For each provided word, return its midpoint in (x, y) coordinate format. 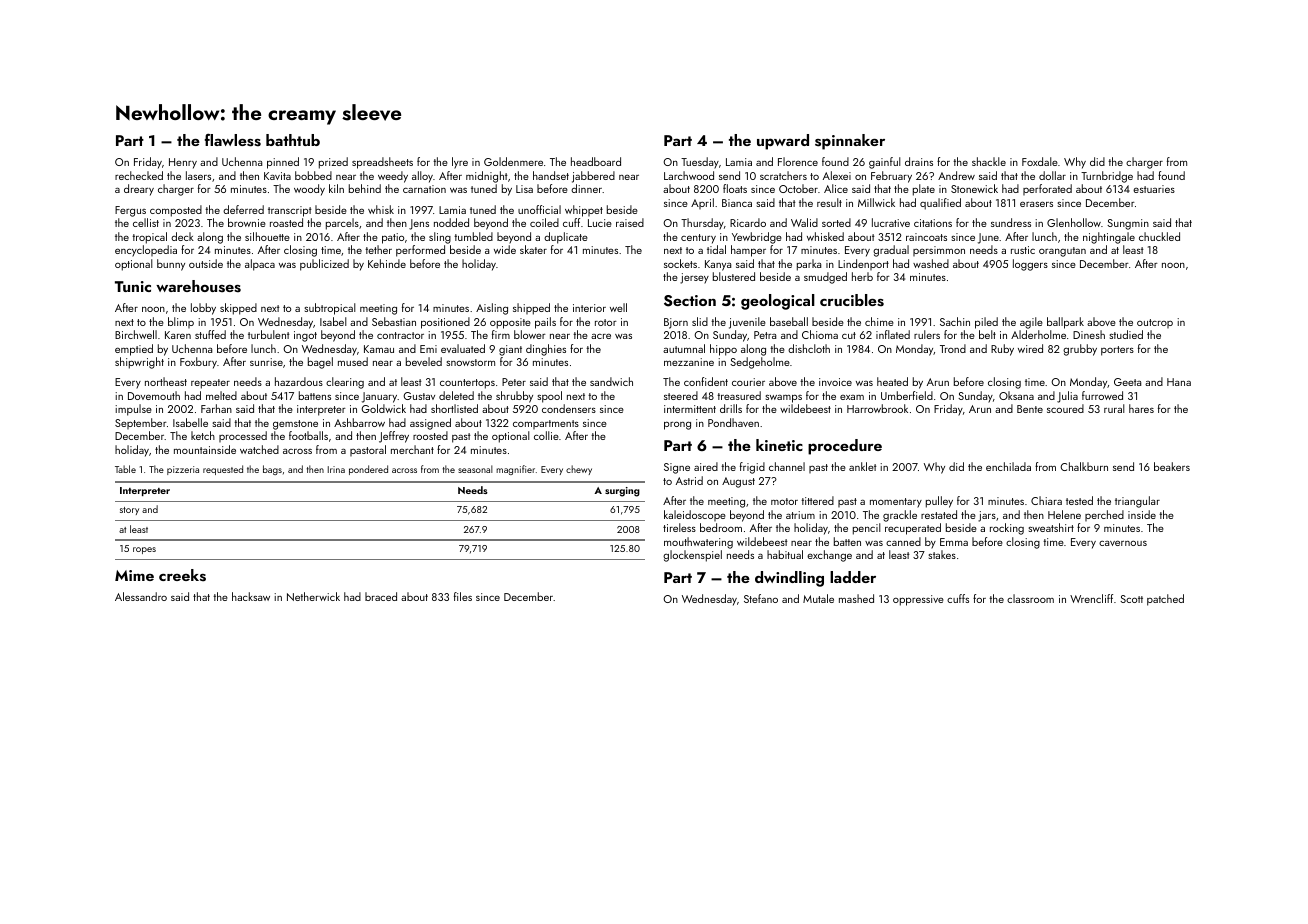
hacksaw (251, 596)
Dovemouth (154, 395)
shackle (989, 161)
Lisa (524, 189)
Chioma (820, 334)
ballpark (1065, 323)
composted (176, 211)
